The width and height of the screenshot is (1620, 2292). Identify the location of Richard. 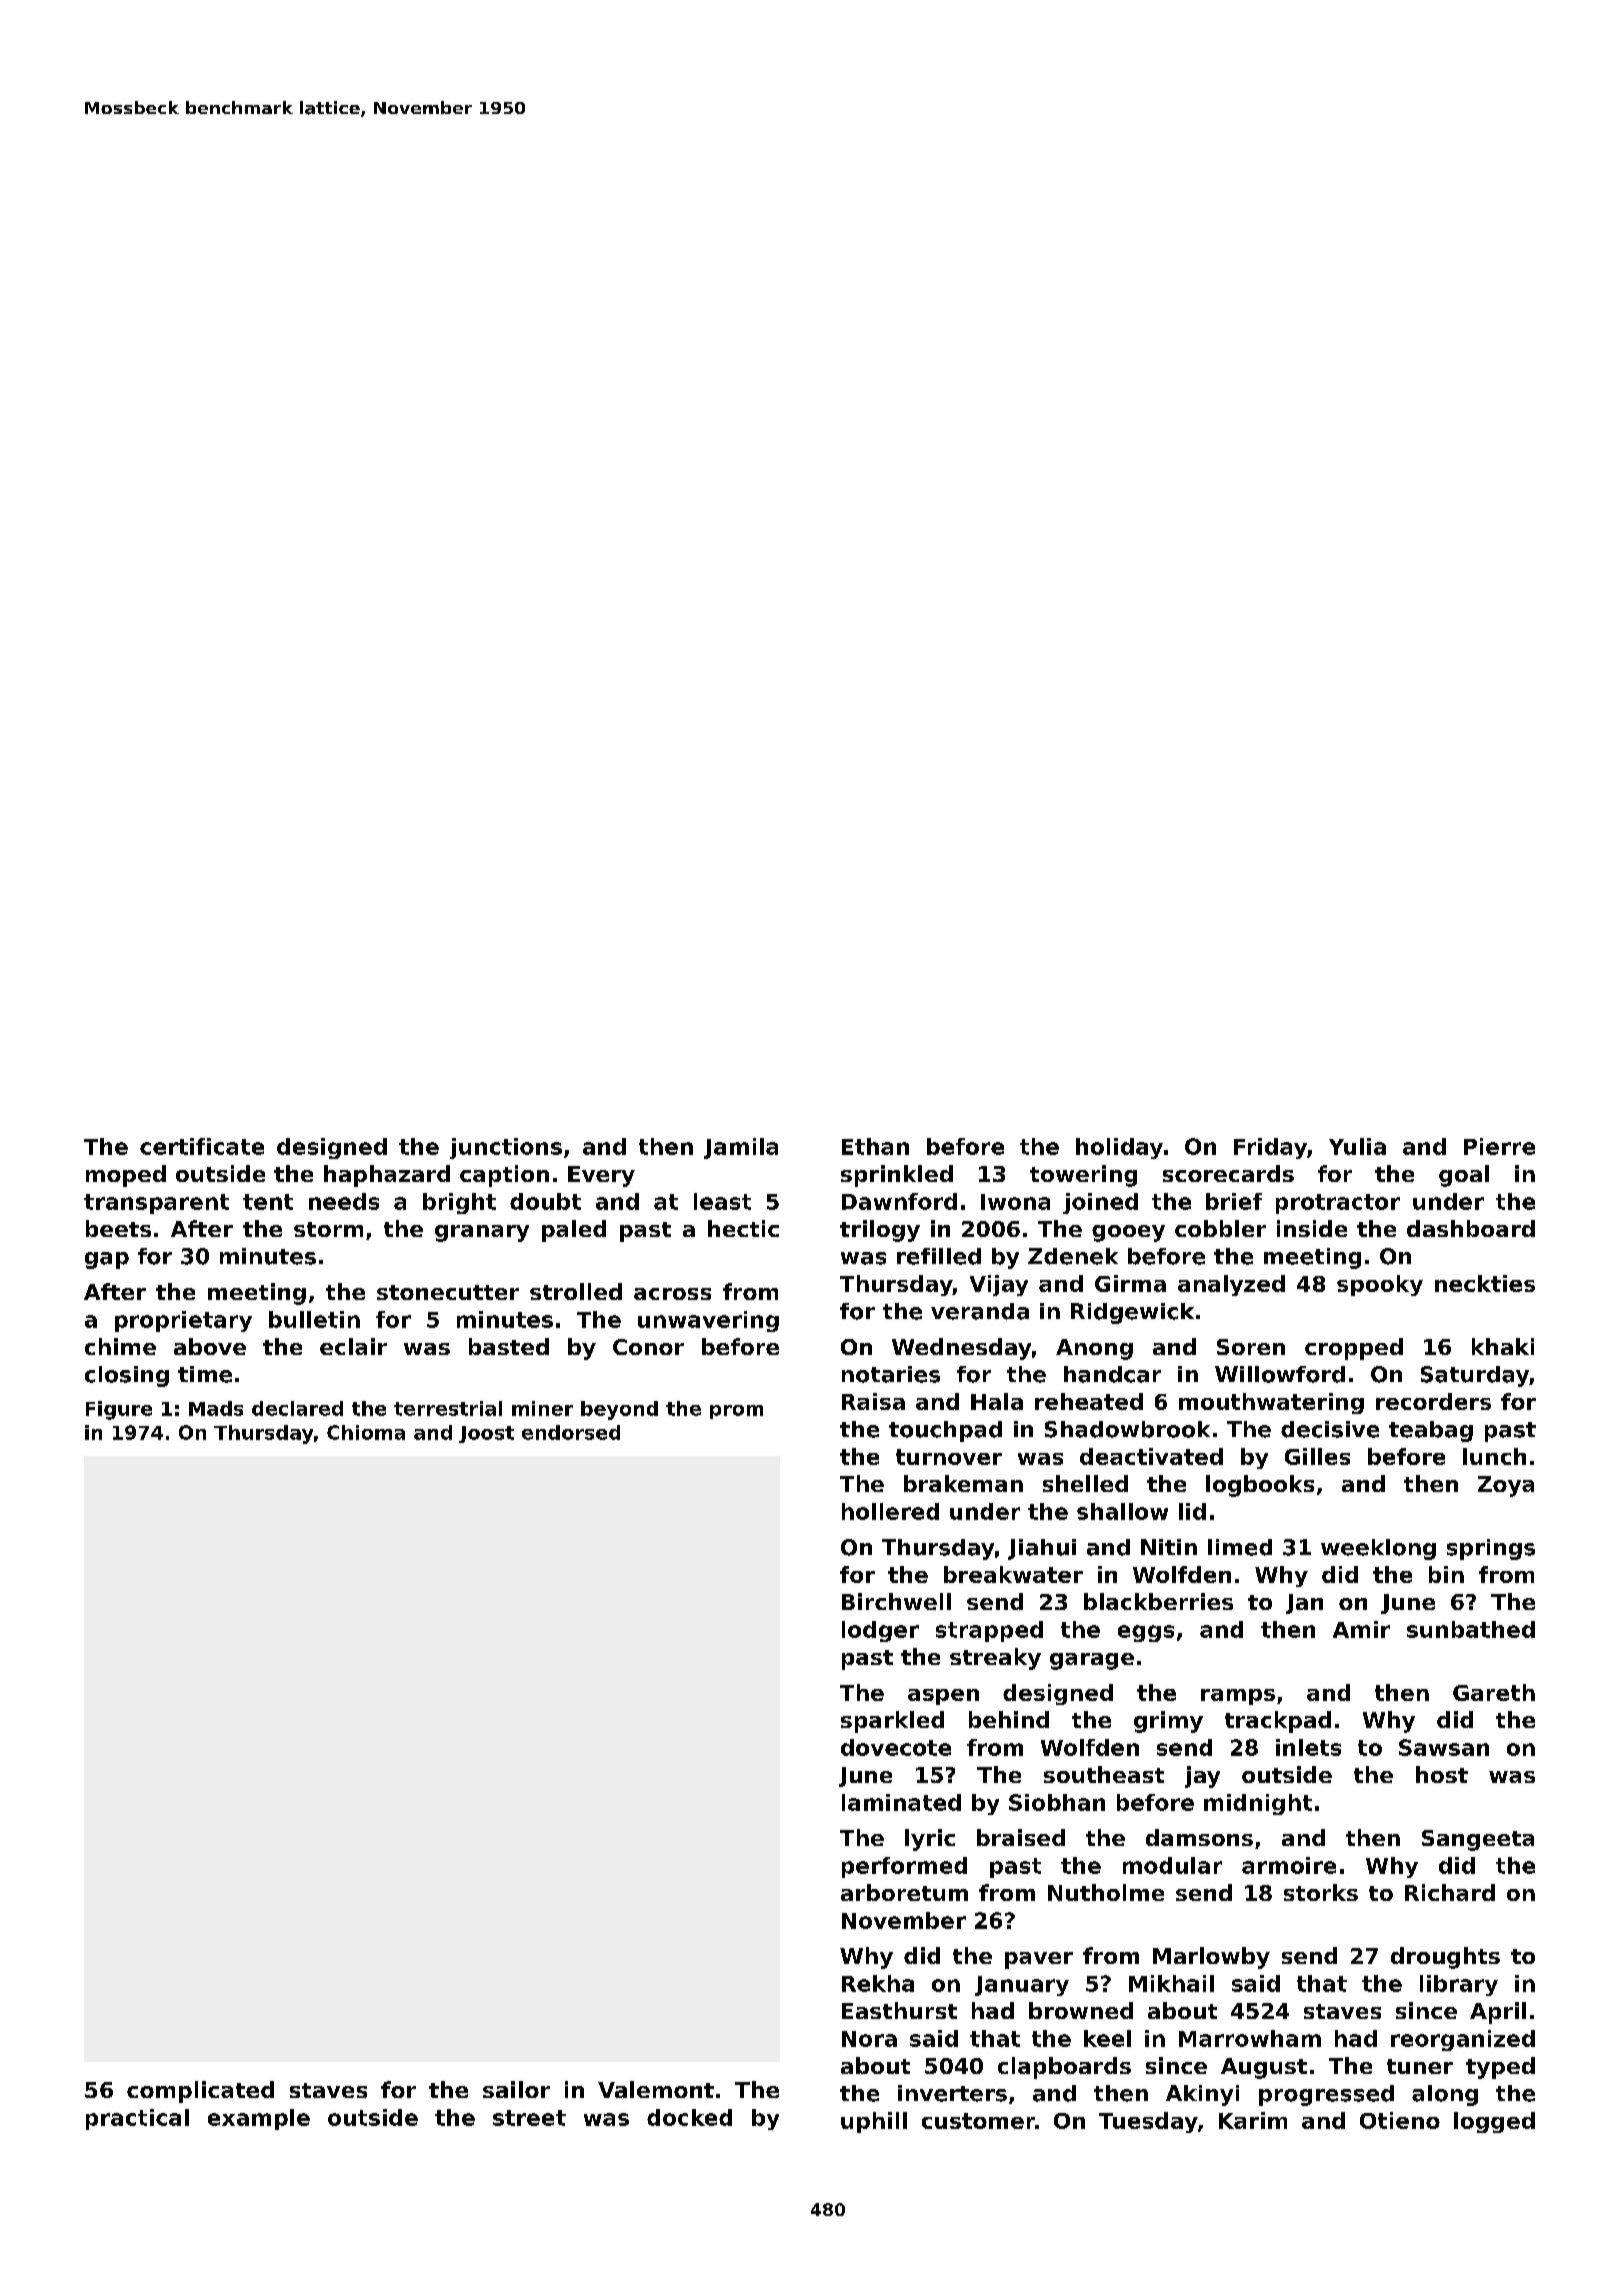
(1450, 1892).
